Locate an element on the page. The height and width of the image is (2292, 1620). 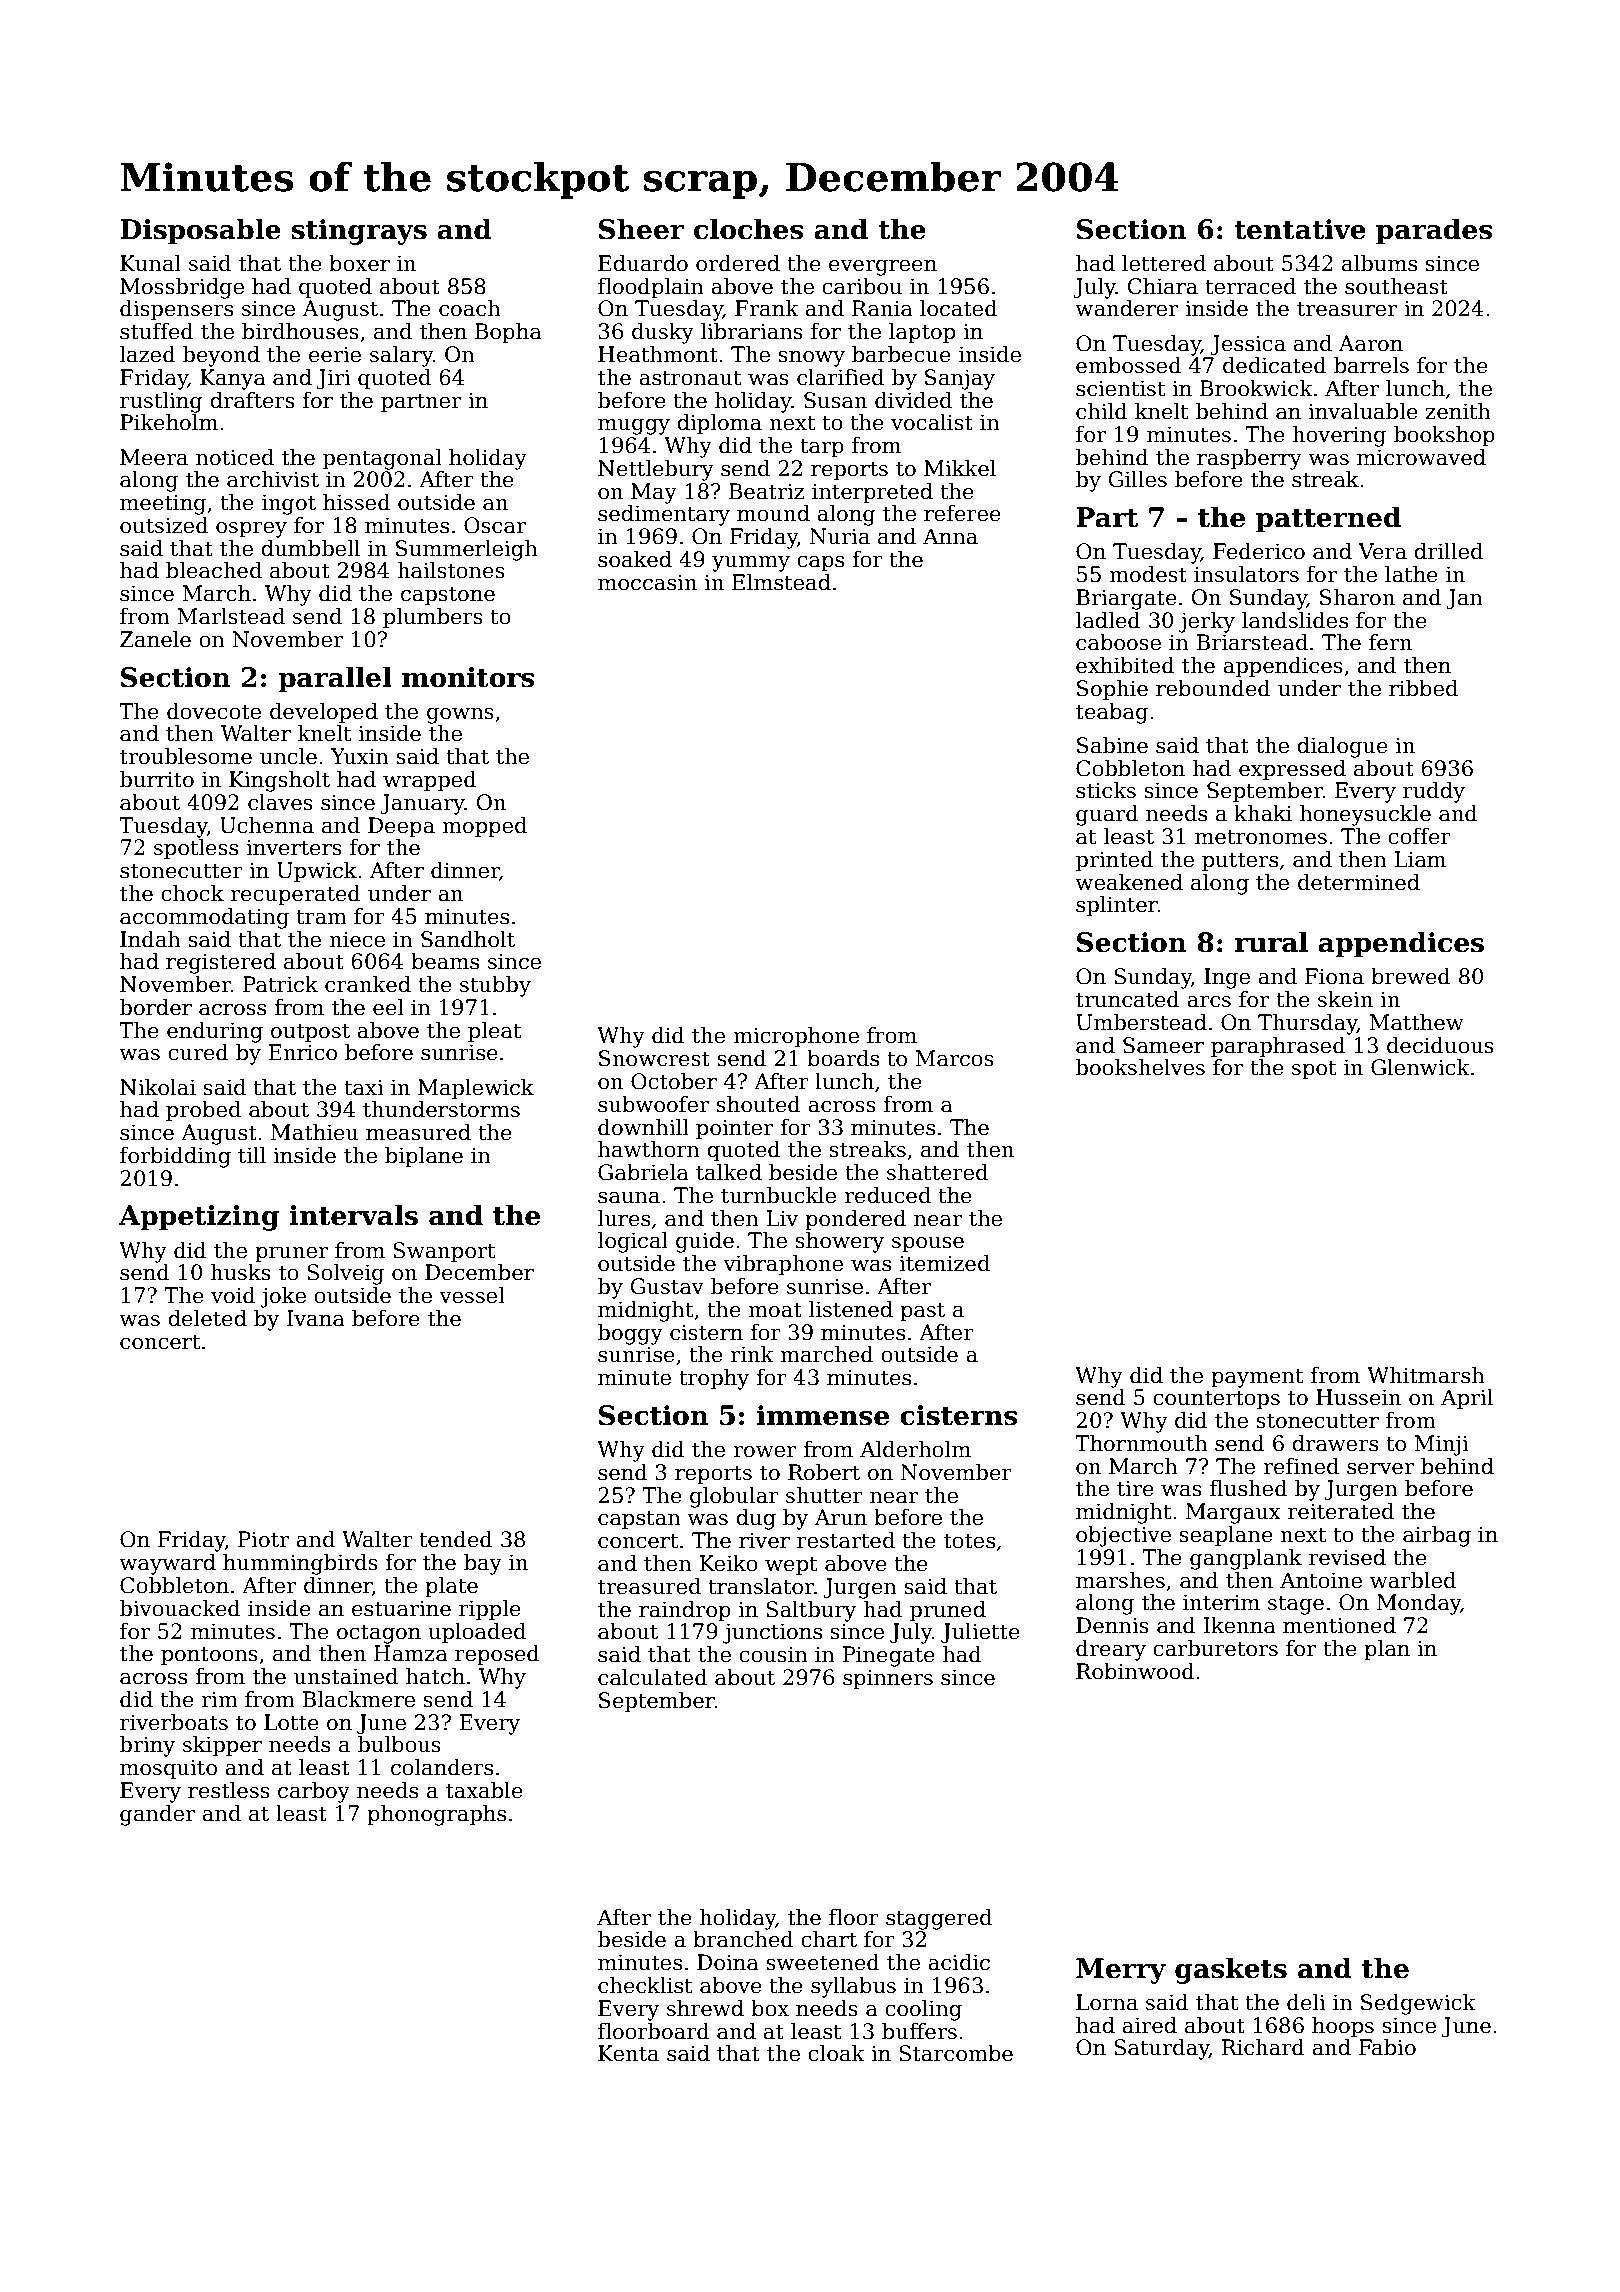
tentative is located at coordinates (1300, 229).
